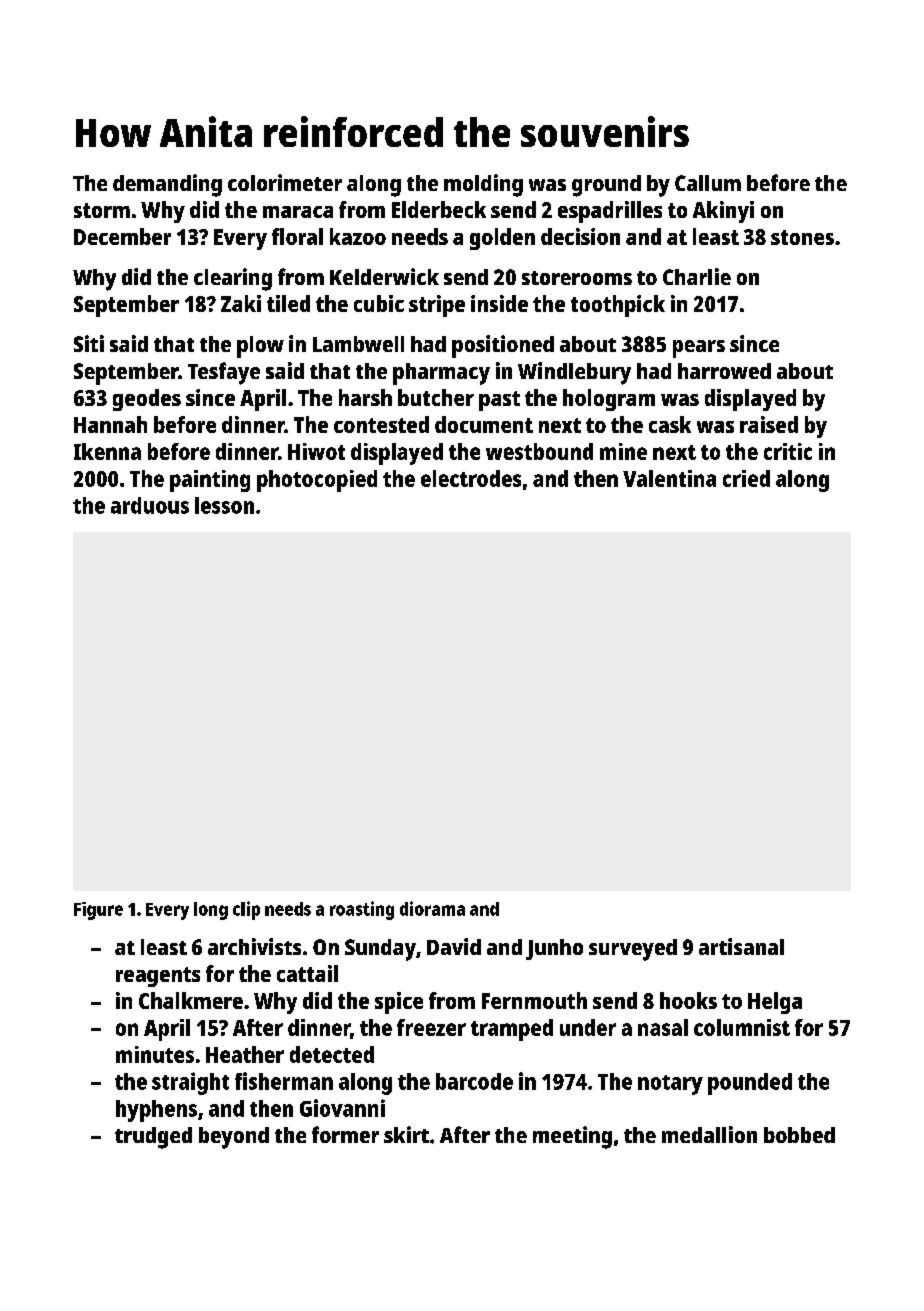 This document has height=1311, width=924. What do you see at coordinates (150, 505) in the document?
I see `arduous` at bounding box center [150, 505].
